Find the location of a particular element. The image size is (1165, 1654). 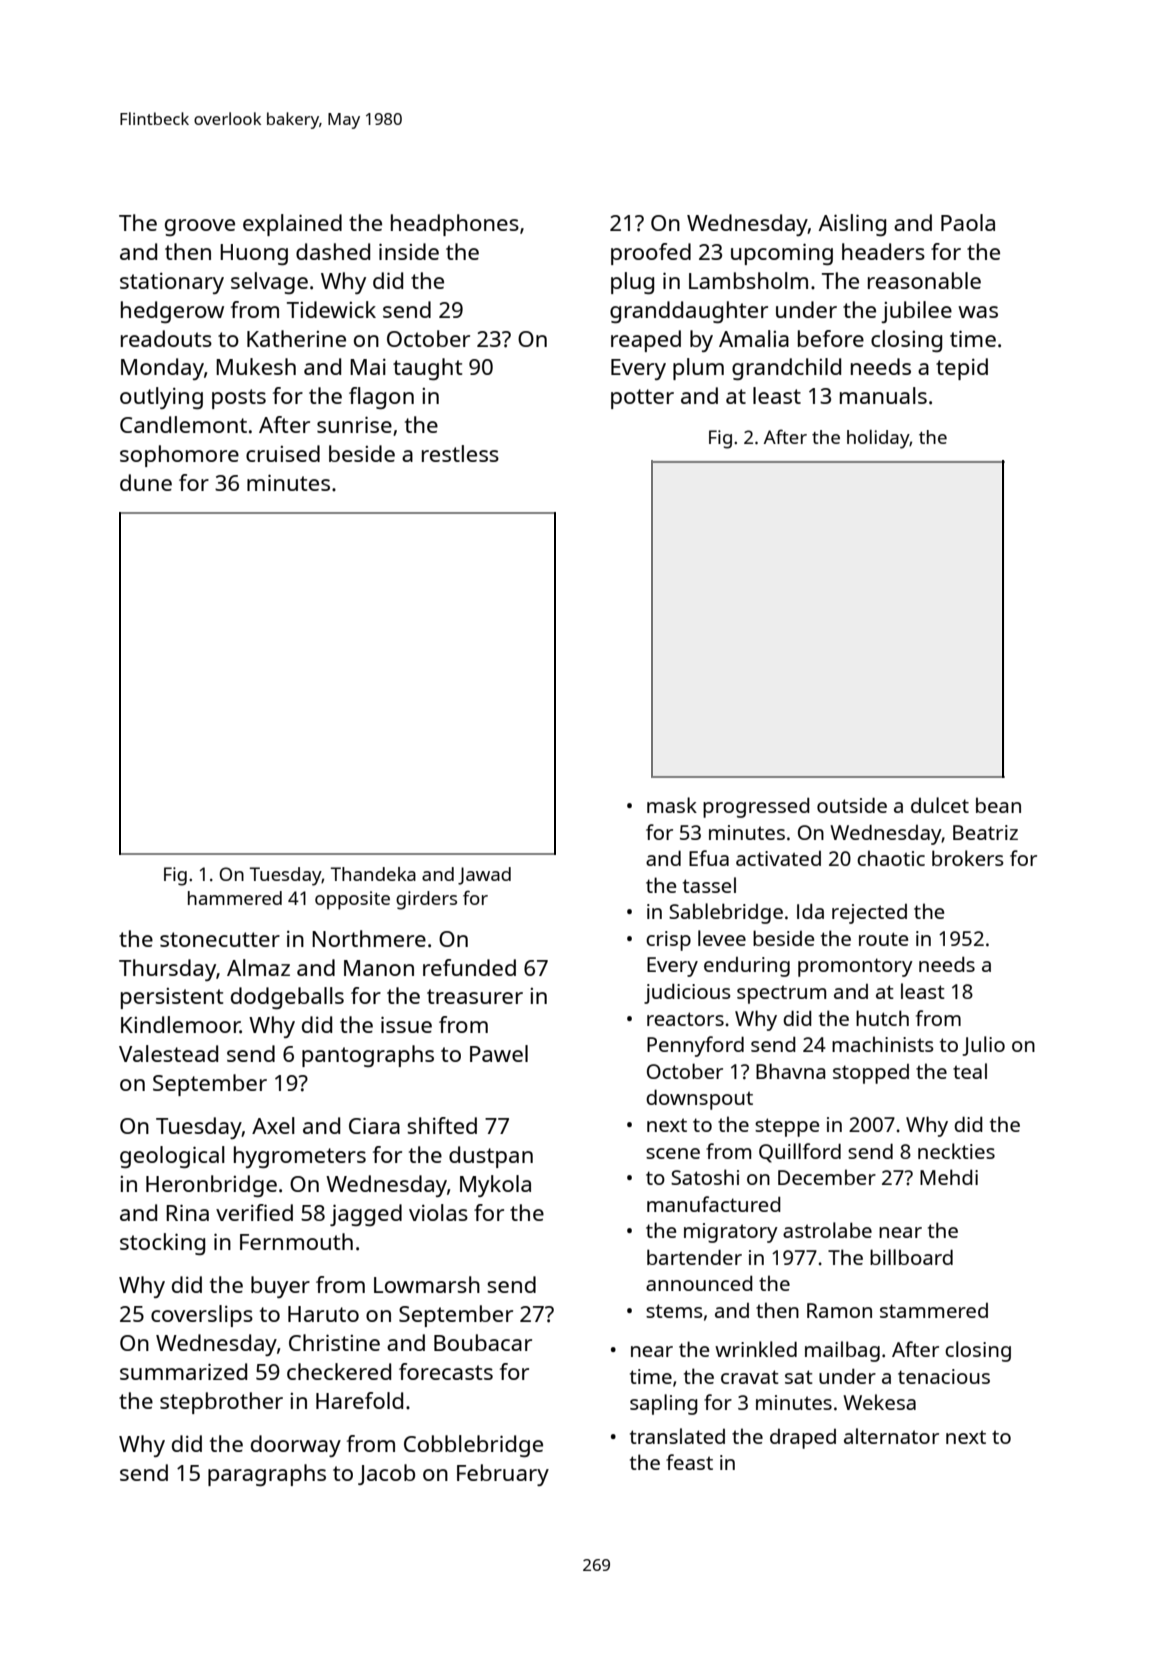

treasurer is located at coordinates (475, 996).
